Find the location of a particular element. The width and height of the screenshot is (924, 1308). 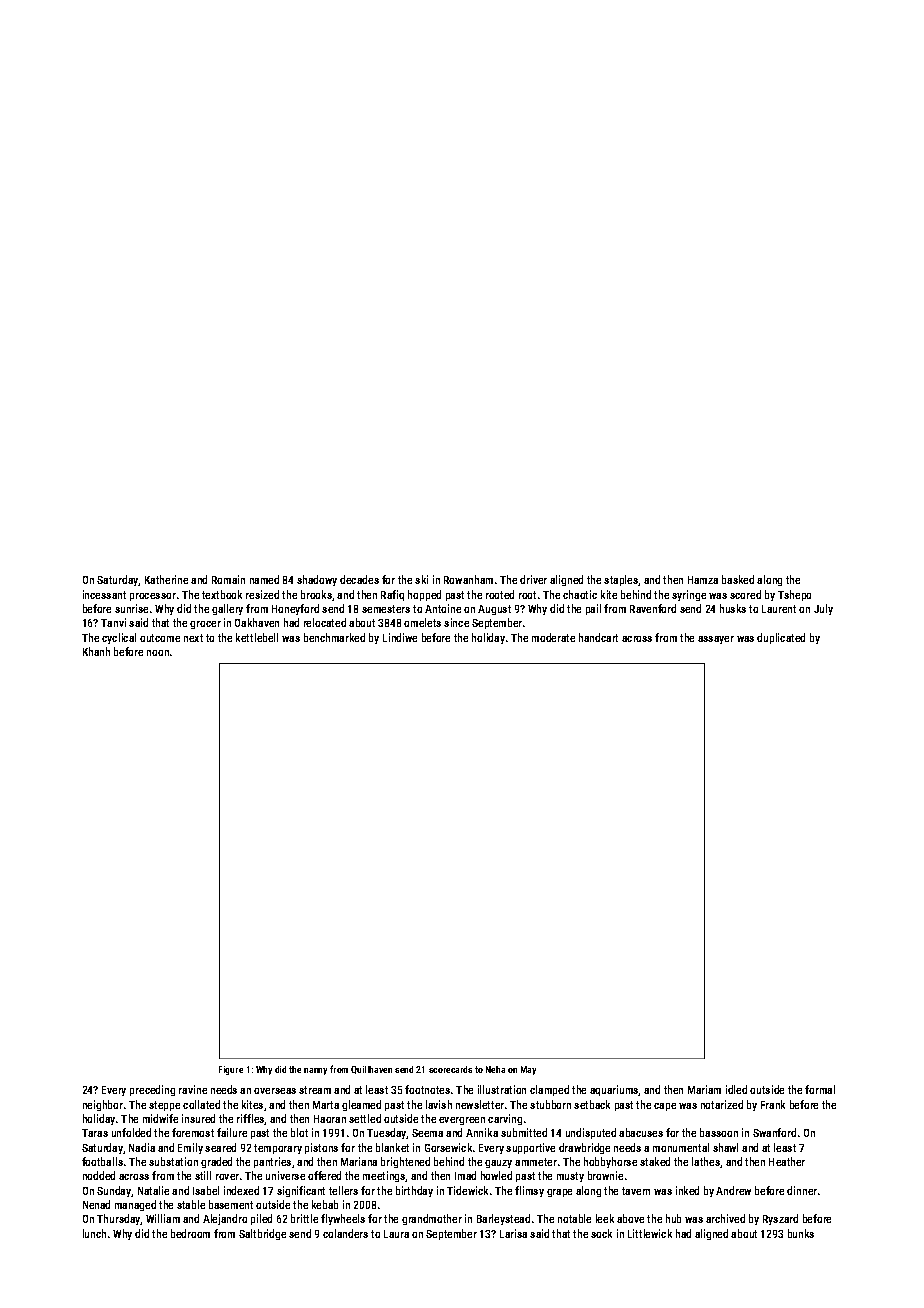

piled is located at coordinates (261, 1219).
